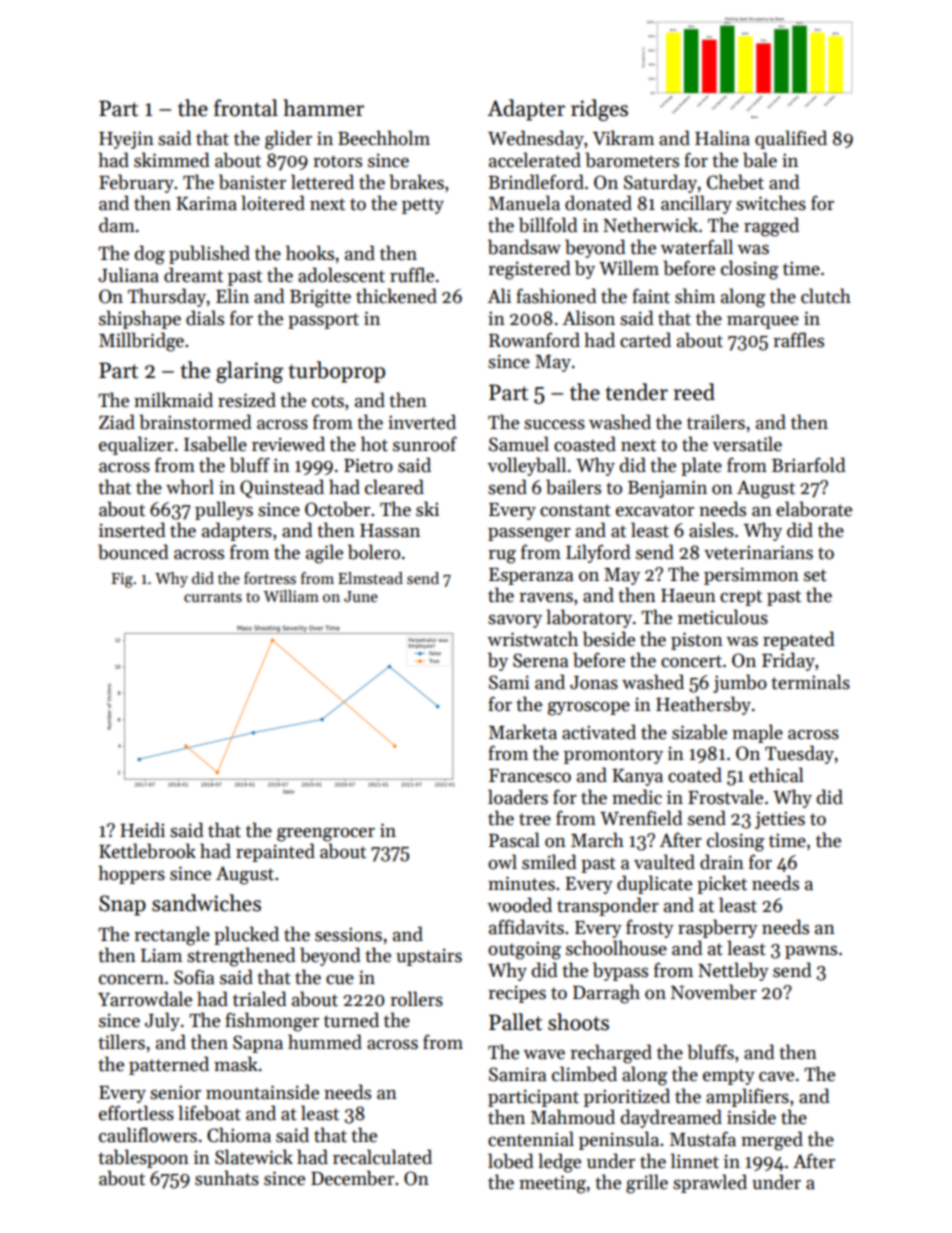 The height and width of the screenshot is (1233, 952). I want to click on pulleys, so click(224, 510).
